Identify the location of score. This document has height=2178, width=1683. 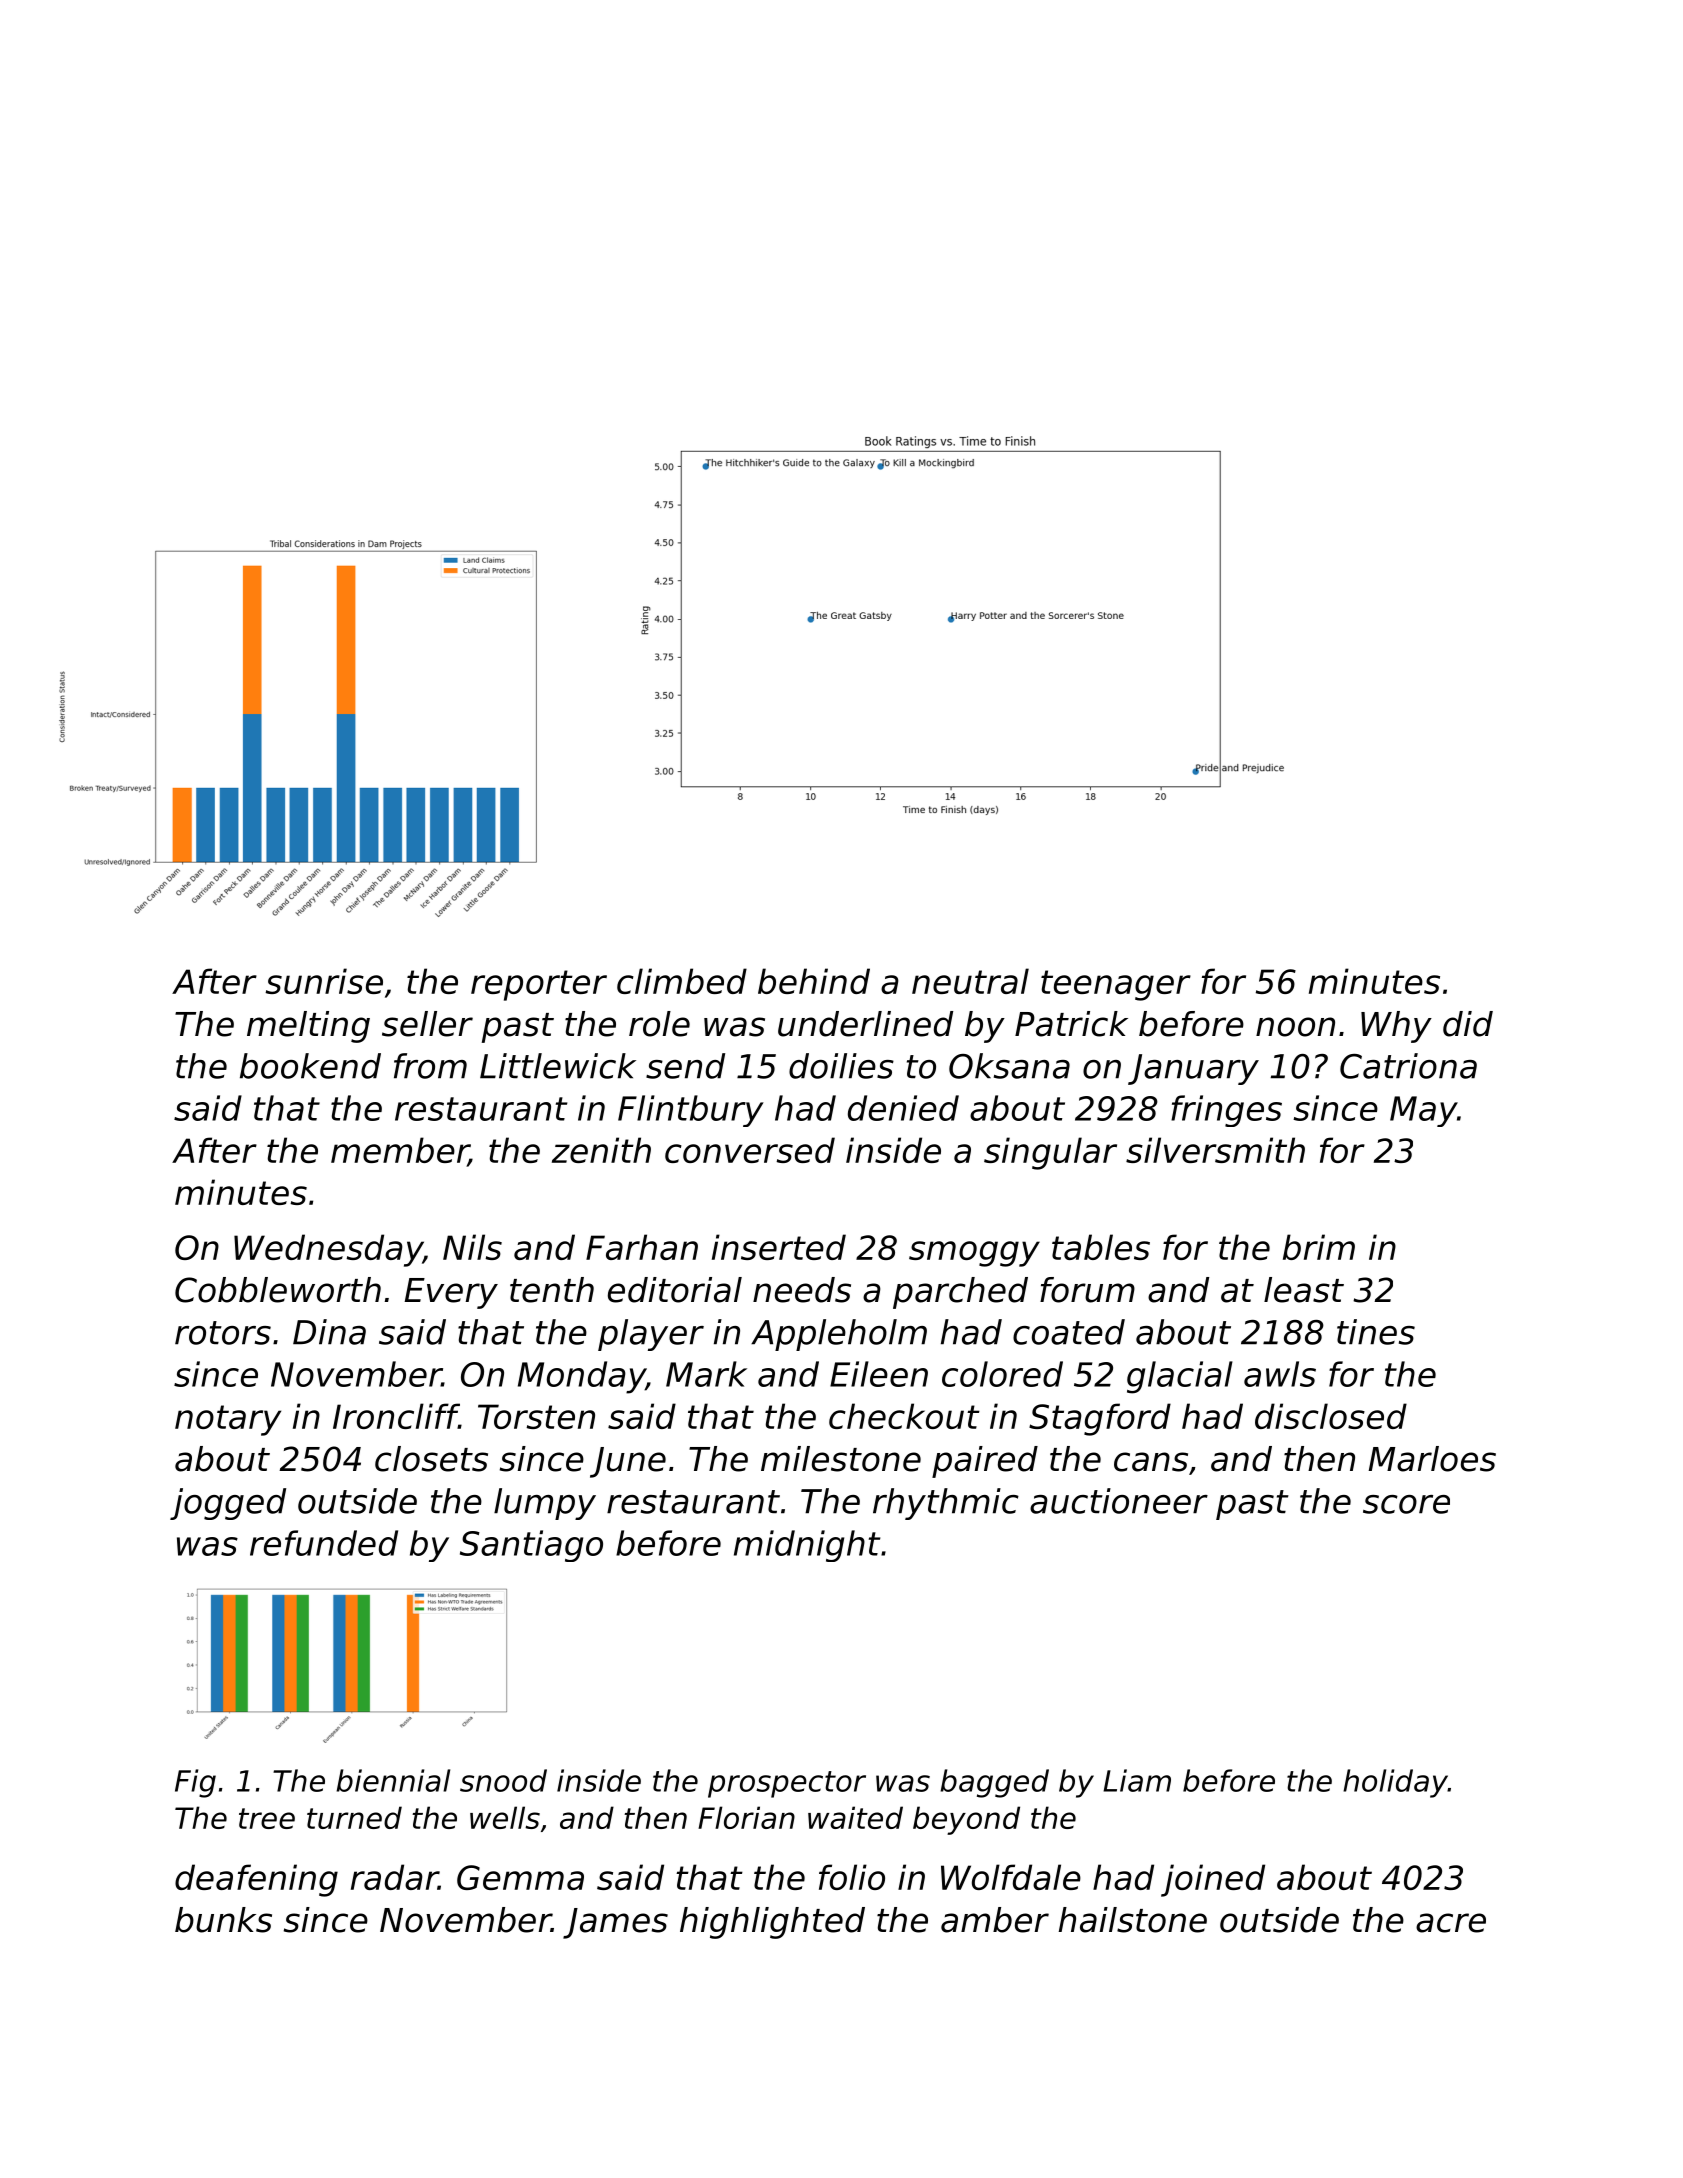
(1406, 1504).
